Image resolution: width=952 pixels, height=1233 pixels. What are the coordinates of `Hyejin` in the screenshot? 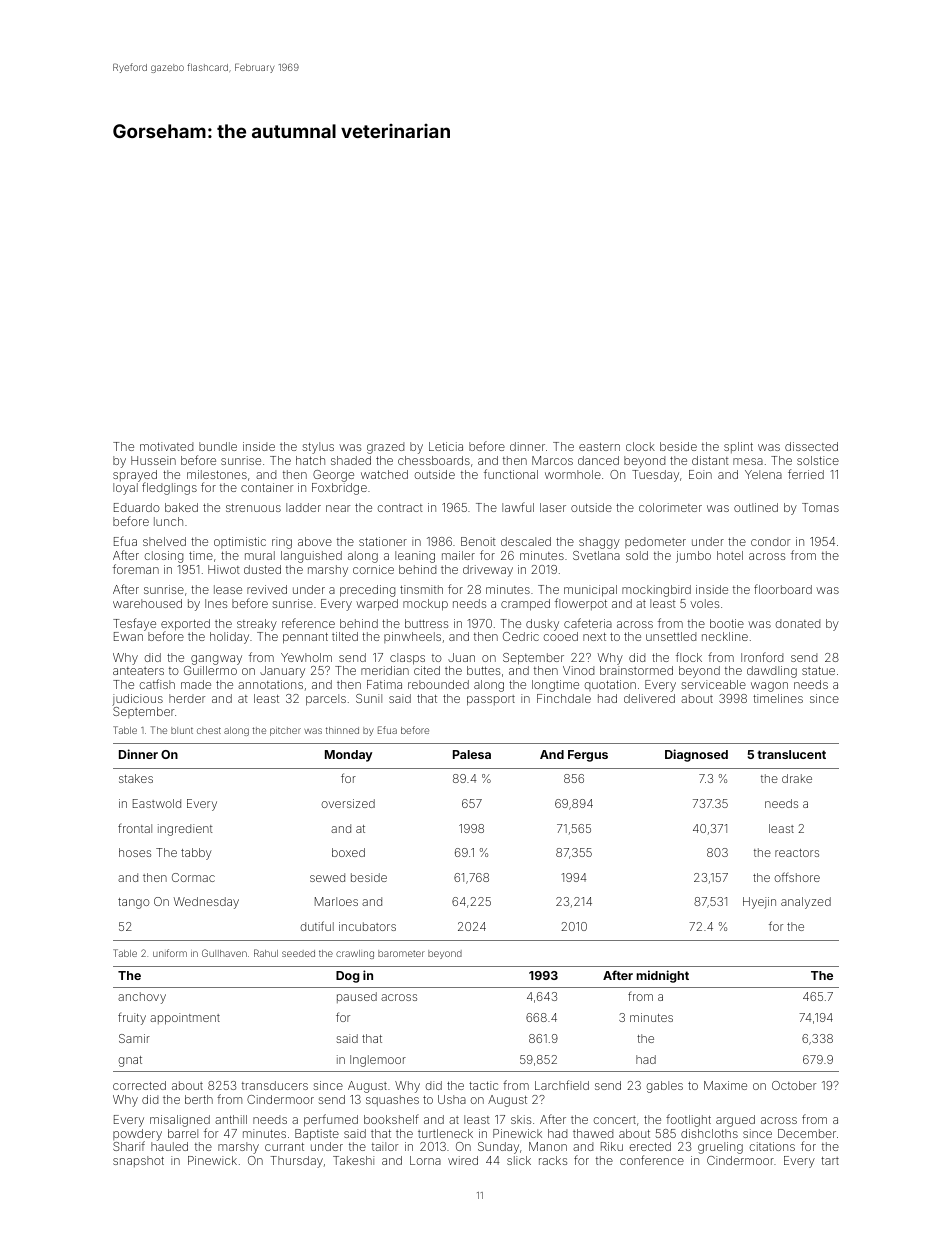 It's located at (759, 903).
